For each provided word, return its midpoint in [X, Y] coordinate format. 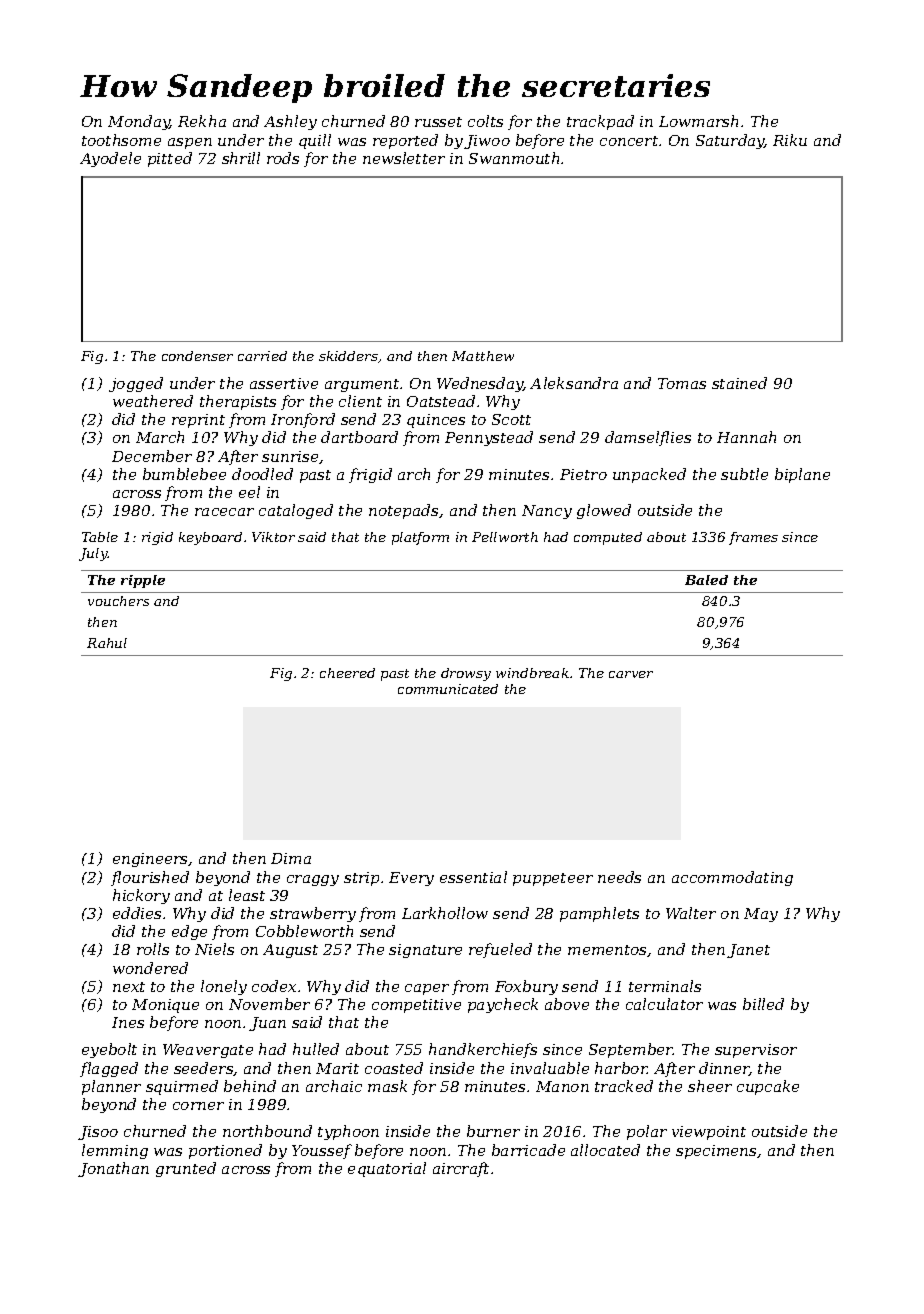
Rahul [107, 643]
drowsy [466, 674]
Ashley [290, 122]
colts [485, 121]
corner [198, 1106]
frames [753, 538]
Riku [790, 140]
